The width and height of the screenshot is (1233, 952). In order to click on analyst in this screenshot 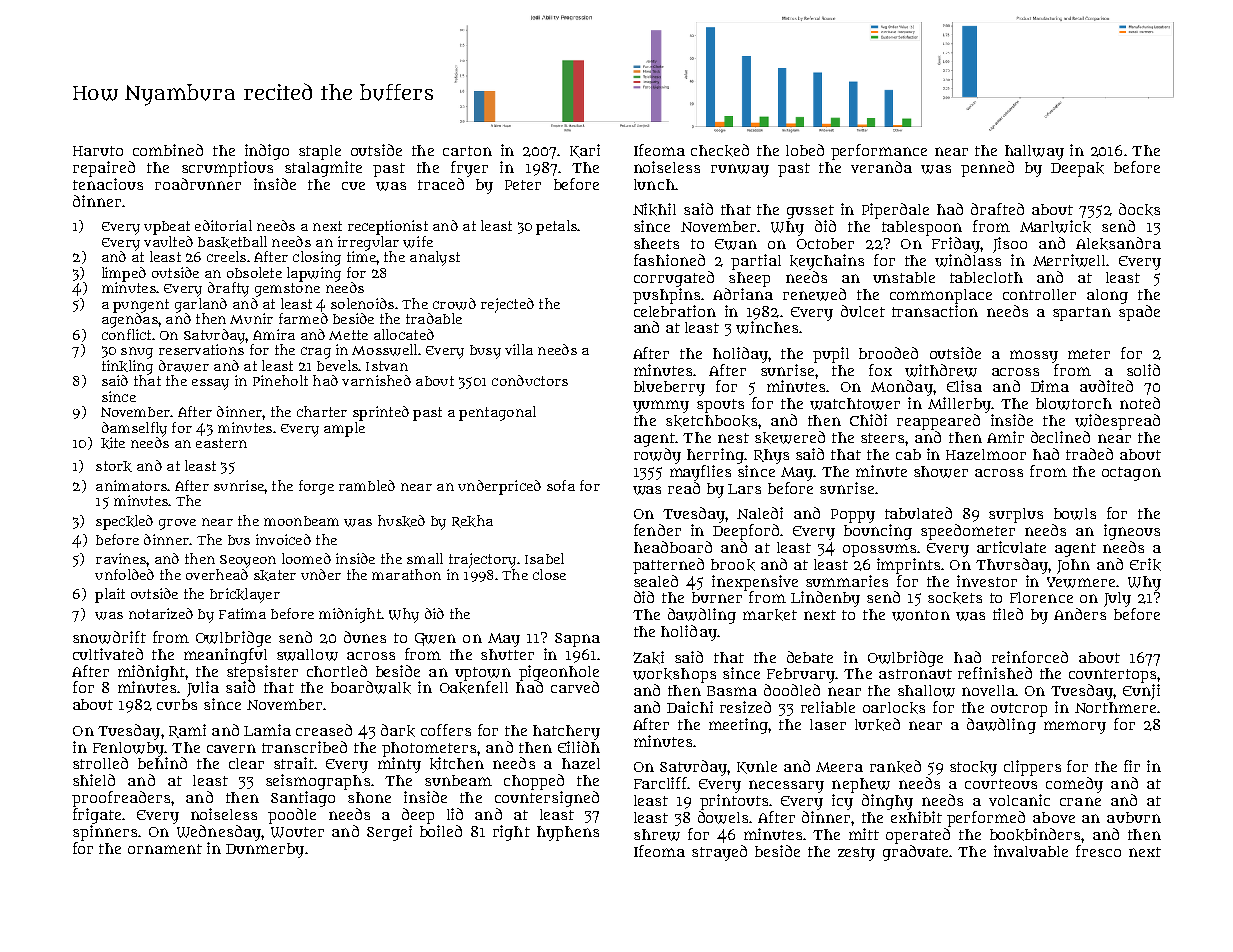, I will do `click(435, 258)`.
